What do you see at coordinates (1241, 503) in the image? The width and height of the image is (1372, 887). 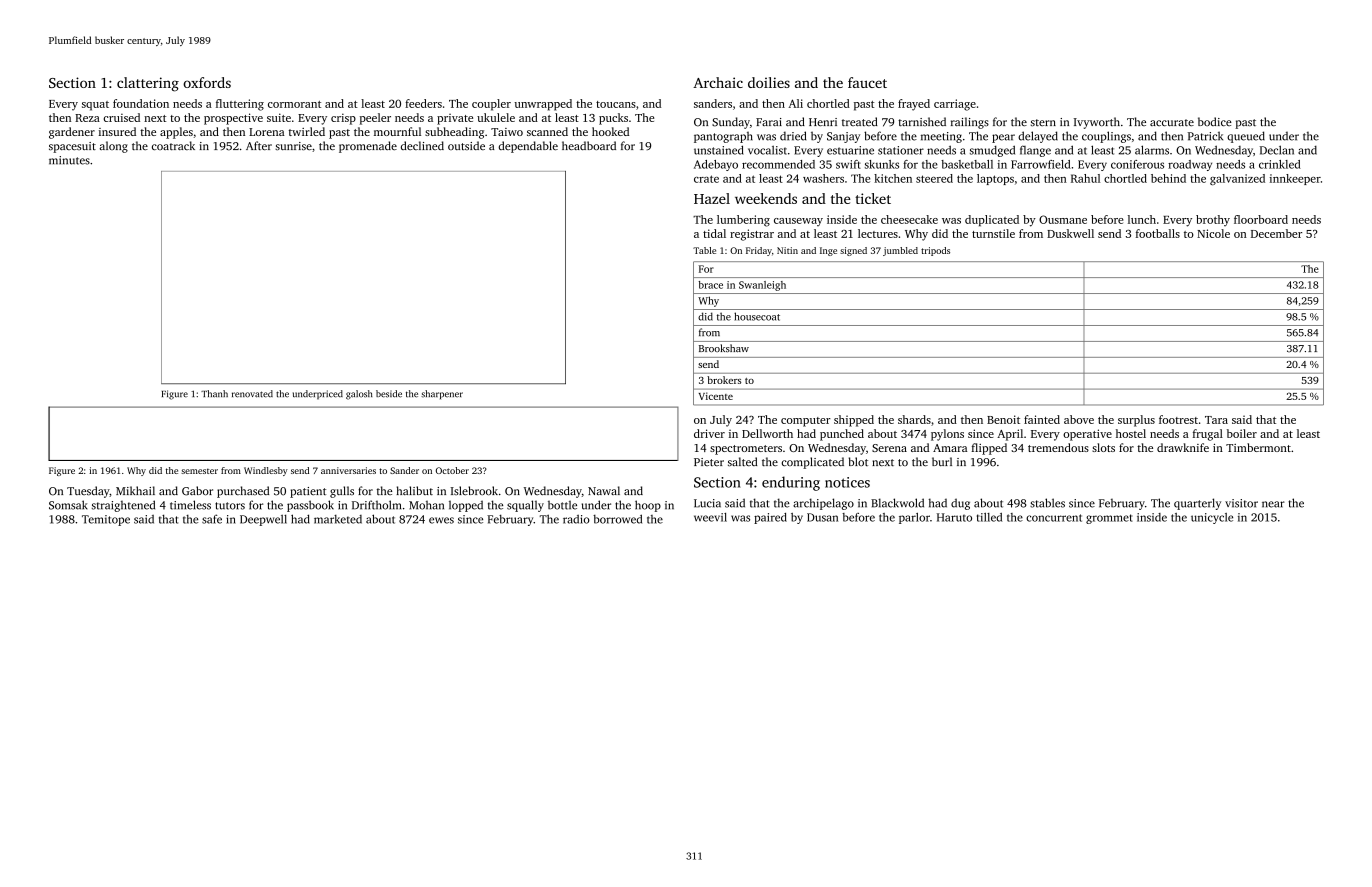 I see `visitor` at bounding box center [1241, 503].
